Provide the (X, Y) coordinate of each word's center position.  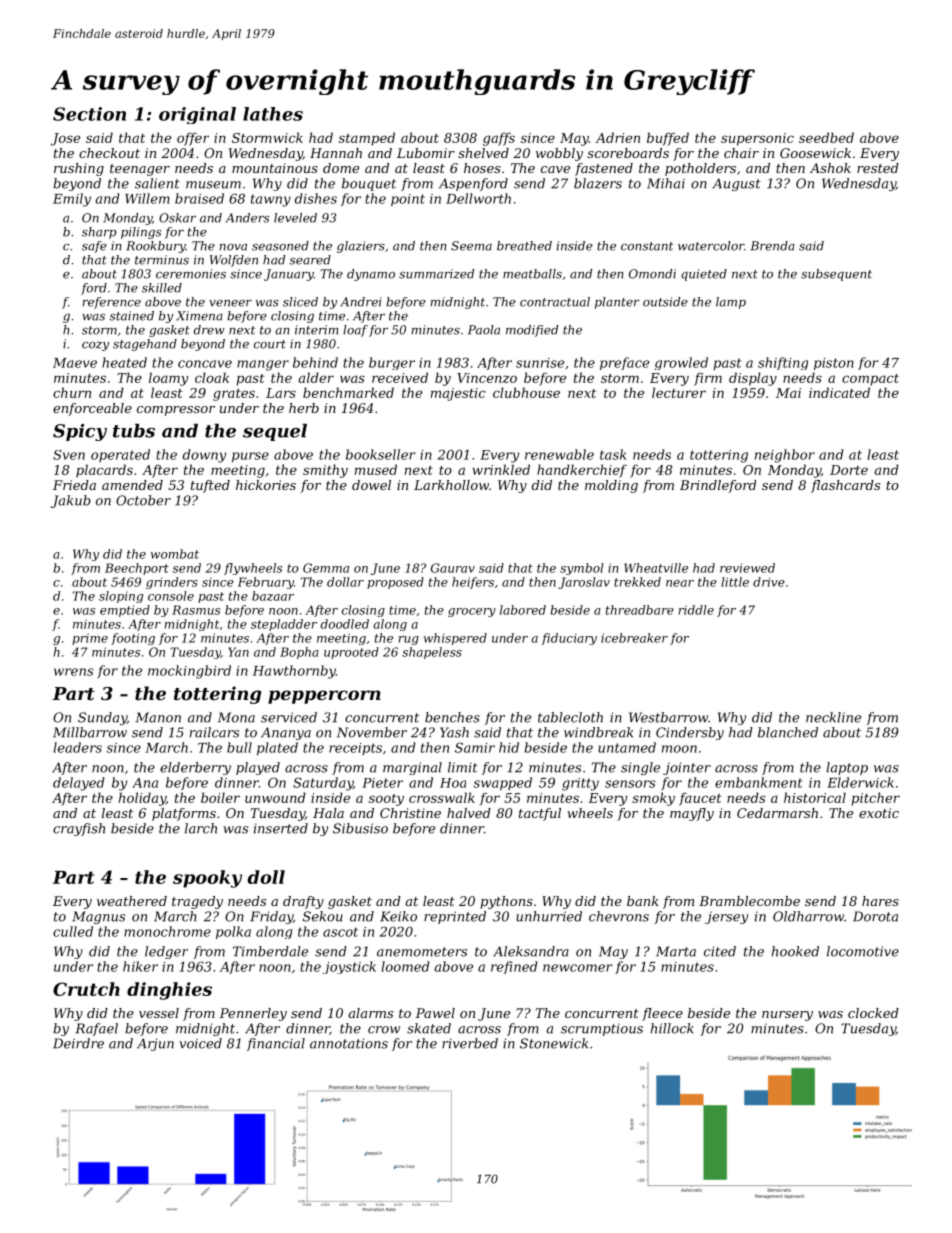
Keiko (398, 916)
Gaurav (453, 568)
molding (611, 486)
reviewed (747, 568)
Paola (484, 330)
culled (73, 931)
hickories (266, 485)
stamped (367, 139)
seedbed (826, 137)
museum (213, 185)
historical (815, 797)
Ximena (199, 316)
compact (870, 380)
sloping (121, 597)
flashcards (845, 486)
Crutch (86, 989)
